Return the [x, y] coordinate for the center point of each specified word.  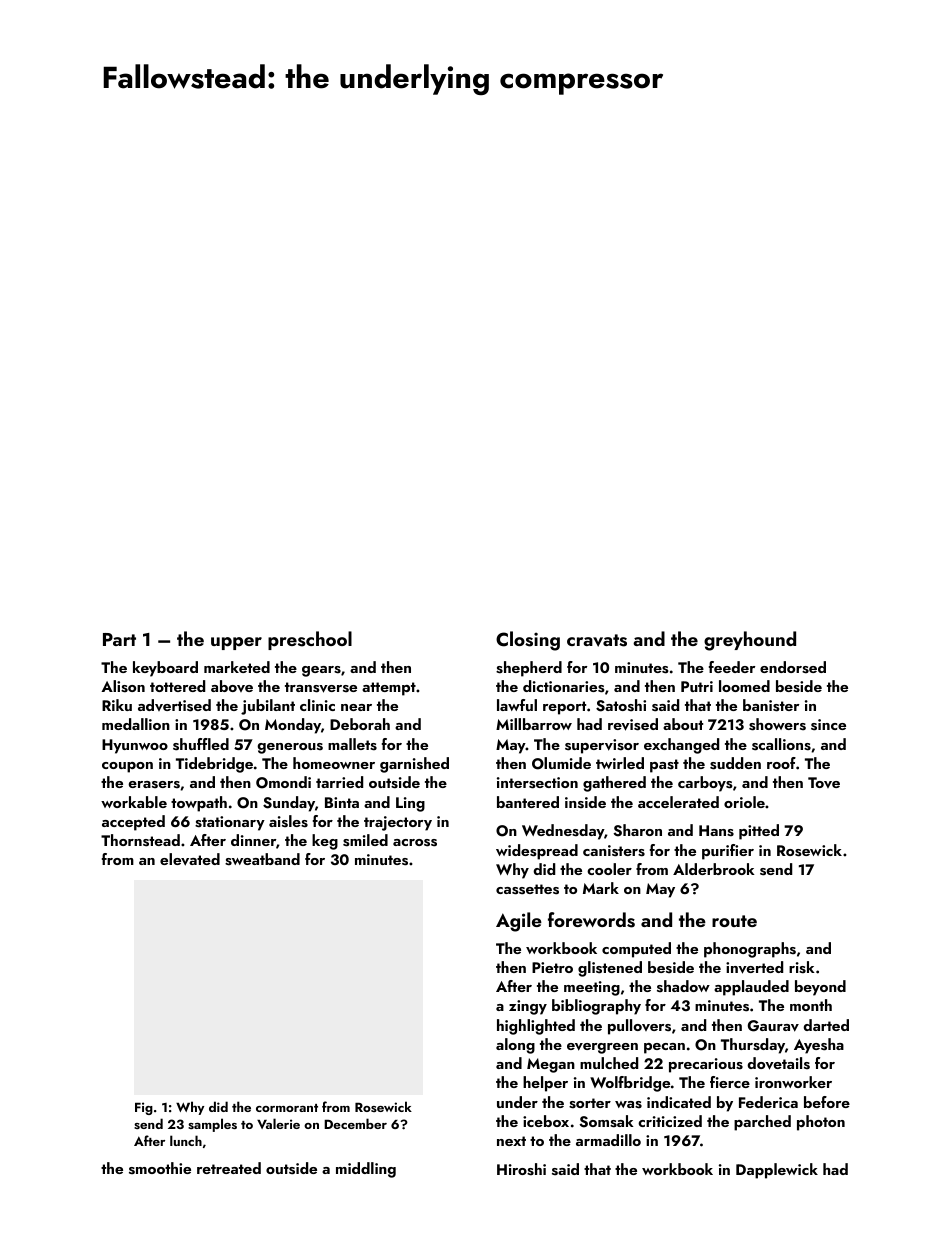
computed [636, 950]
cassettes [527, 889]
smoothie [160, 1168]
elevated [190, 859]
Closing [528, 641]
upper [236, 643]
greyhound [750, 641]
